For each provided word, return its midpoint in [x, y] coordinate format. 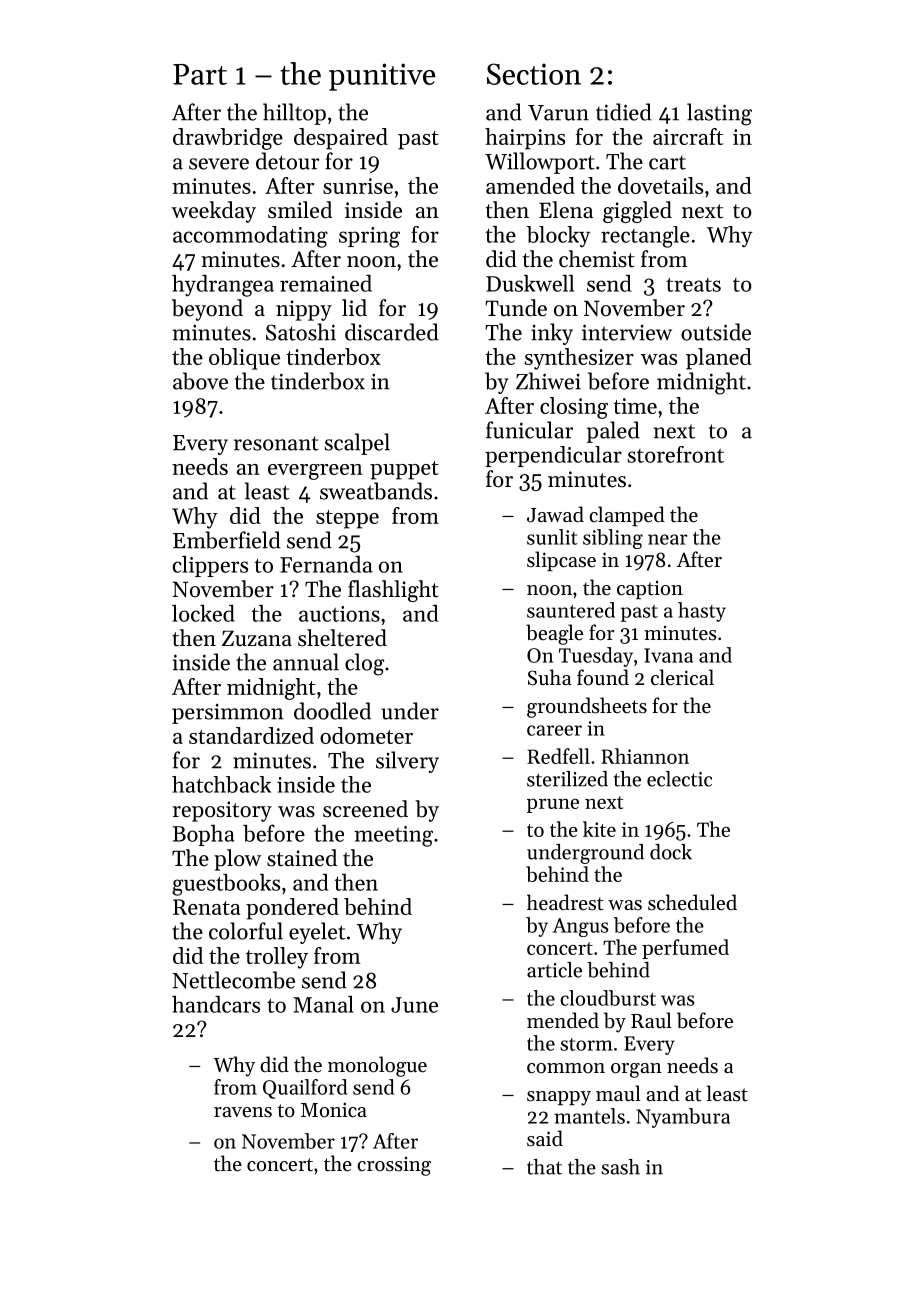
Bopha [203, 835]
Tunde [516, 308]
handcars [216, 1004]
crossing [394, 1166]
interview [627, 332]
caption [650, 590]
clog [364, 664]
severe [219, 164]
